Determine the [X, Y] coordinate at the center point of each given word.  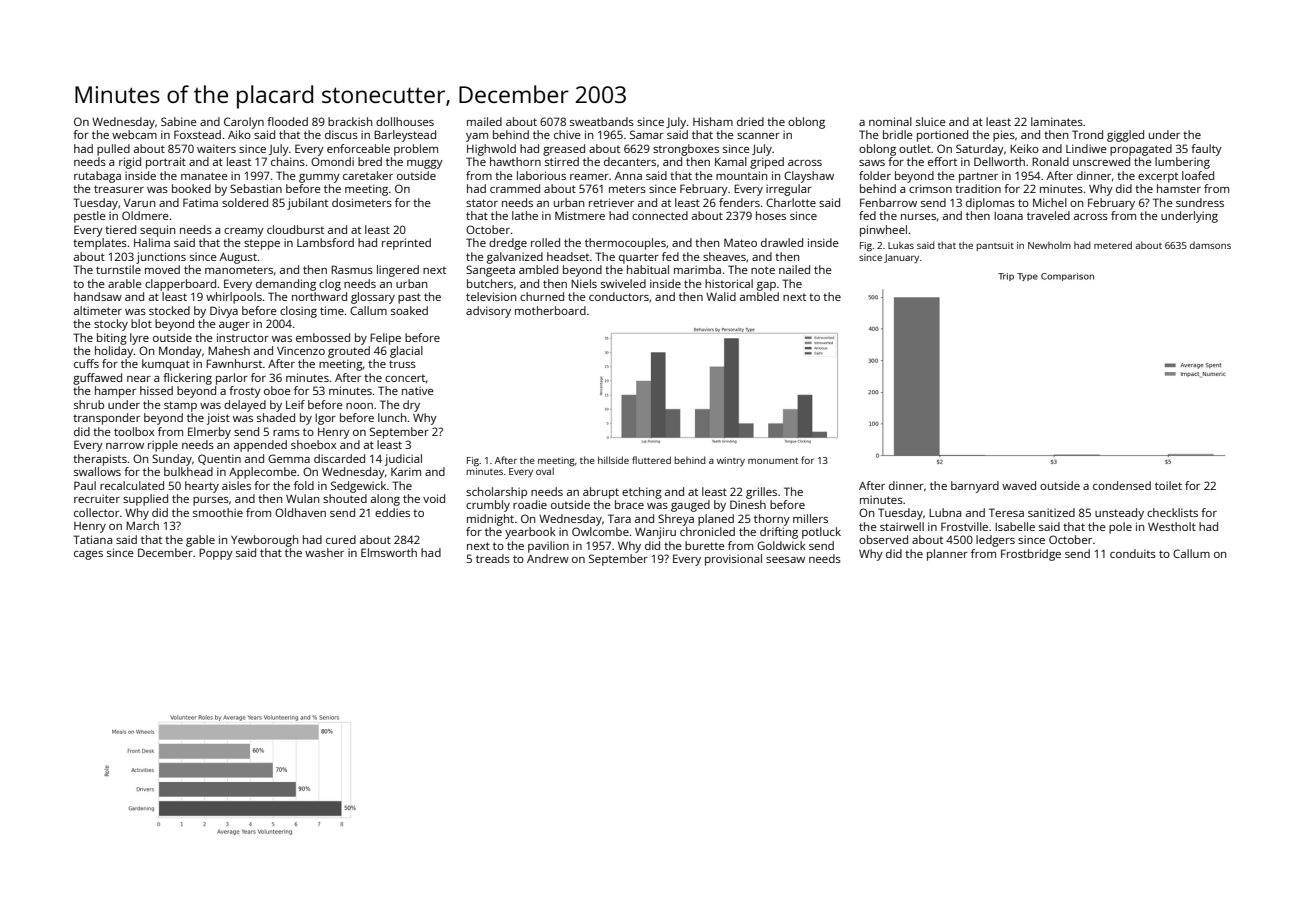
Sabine [179, 121]
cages [88, 555]
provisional [733, 560]
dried [750, 121]
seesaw [785, 560]
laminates [1057, 121]
